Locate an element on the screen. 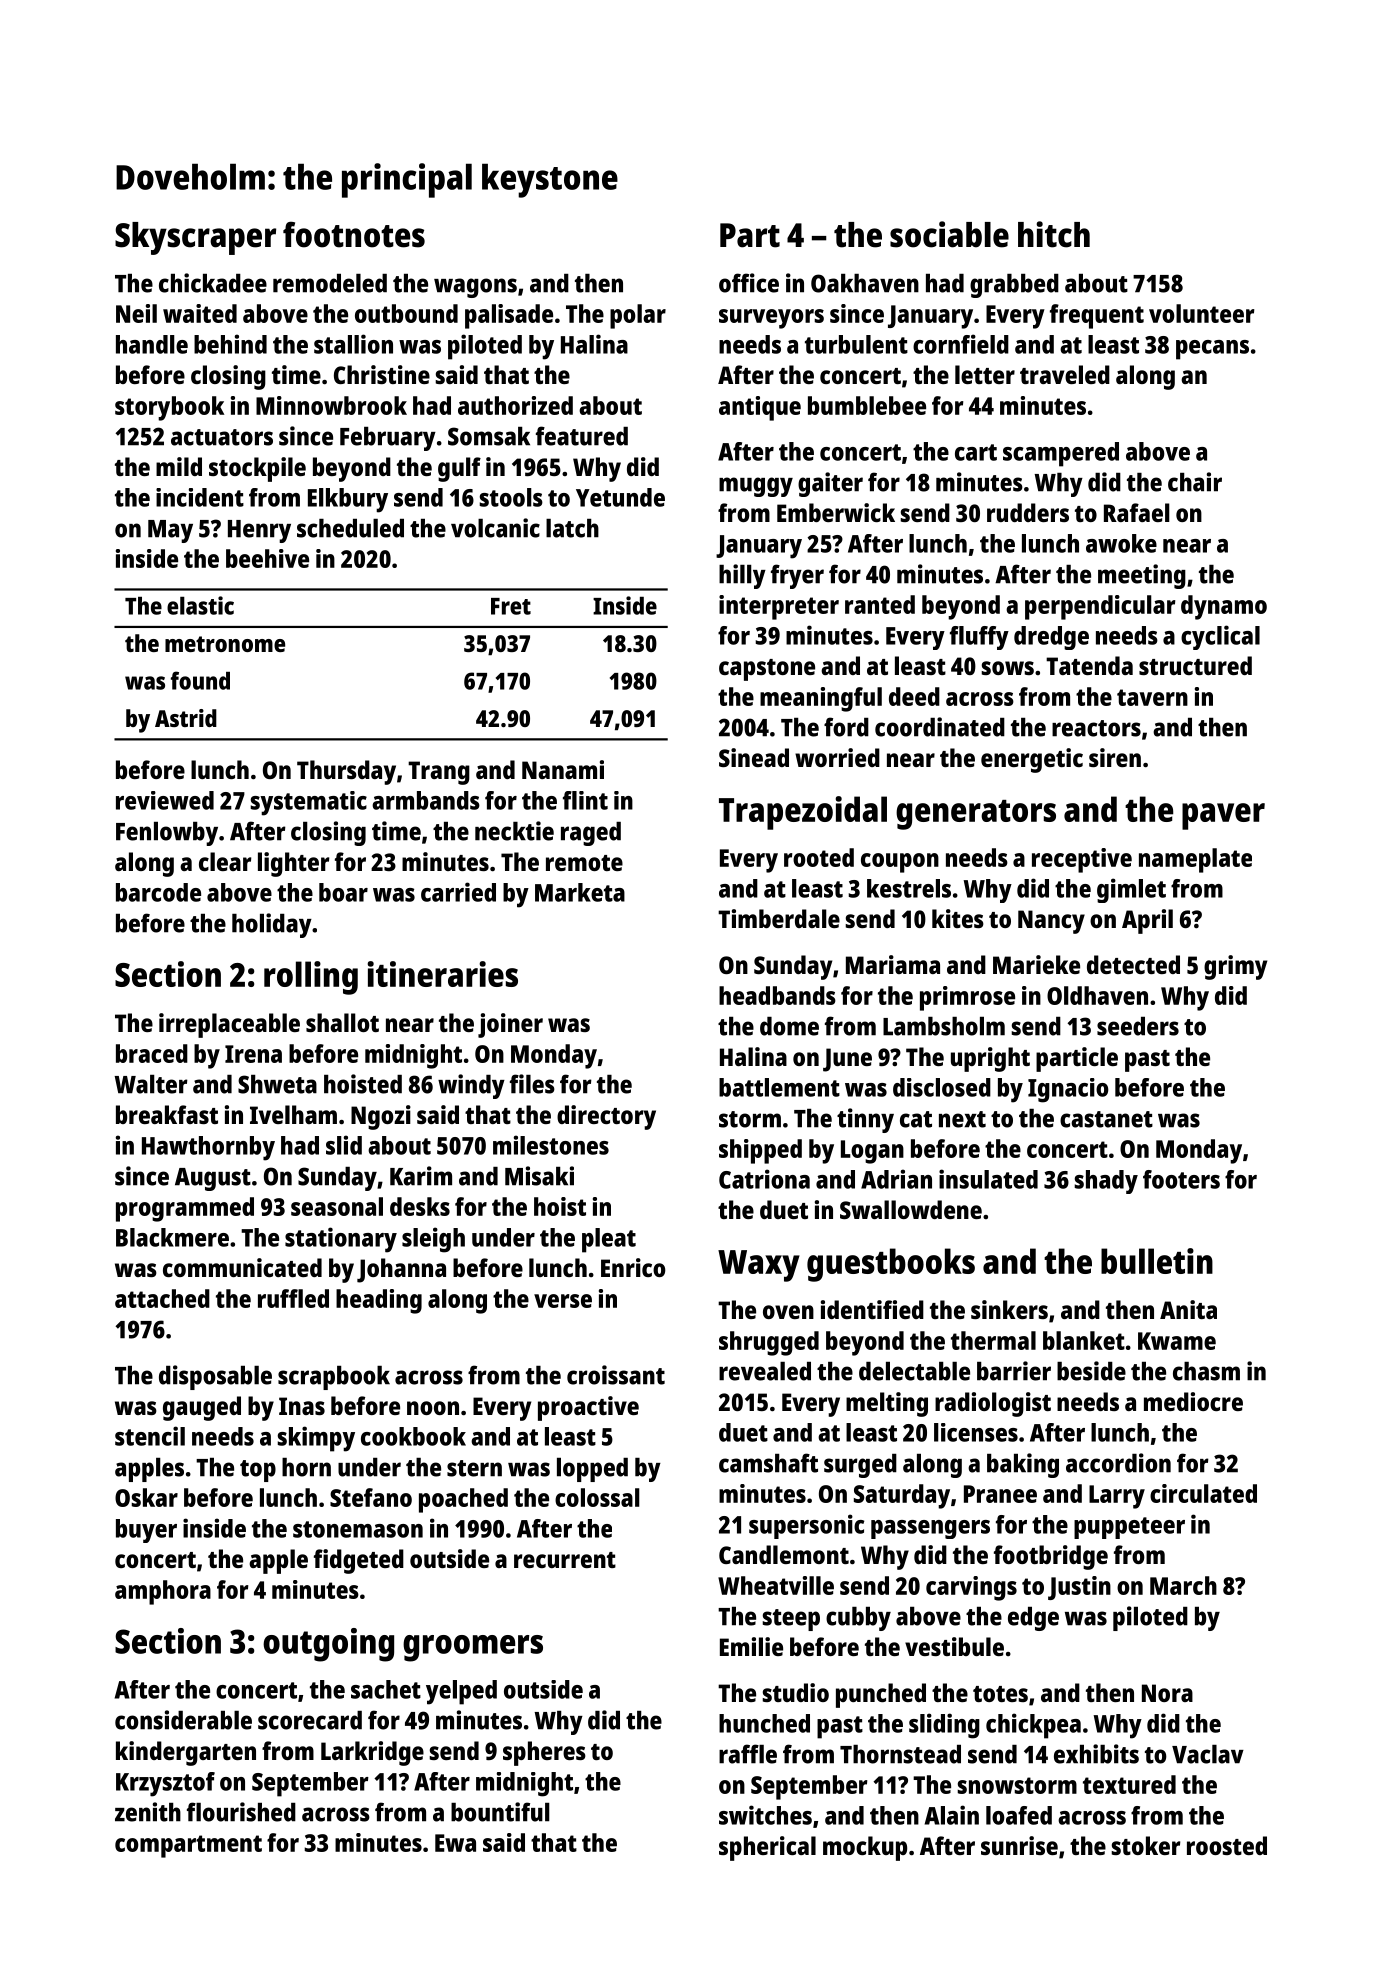  zenith is located at coordinates (148, 1812).
